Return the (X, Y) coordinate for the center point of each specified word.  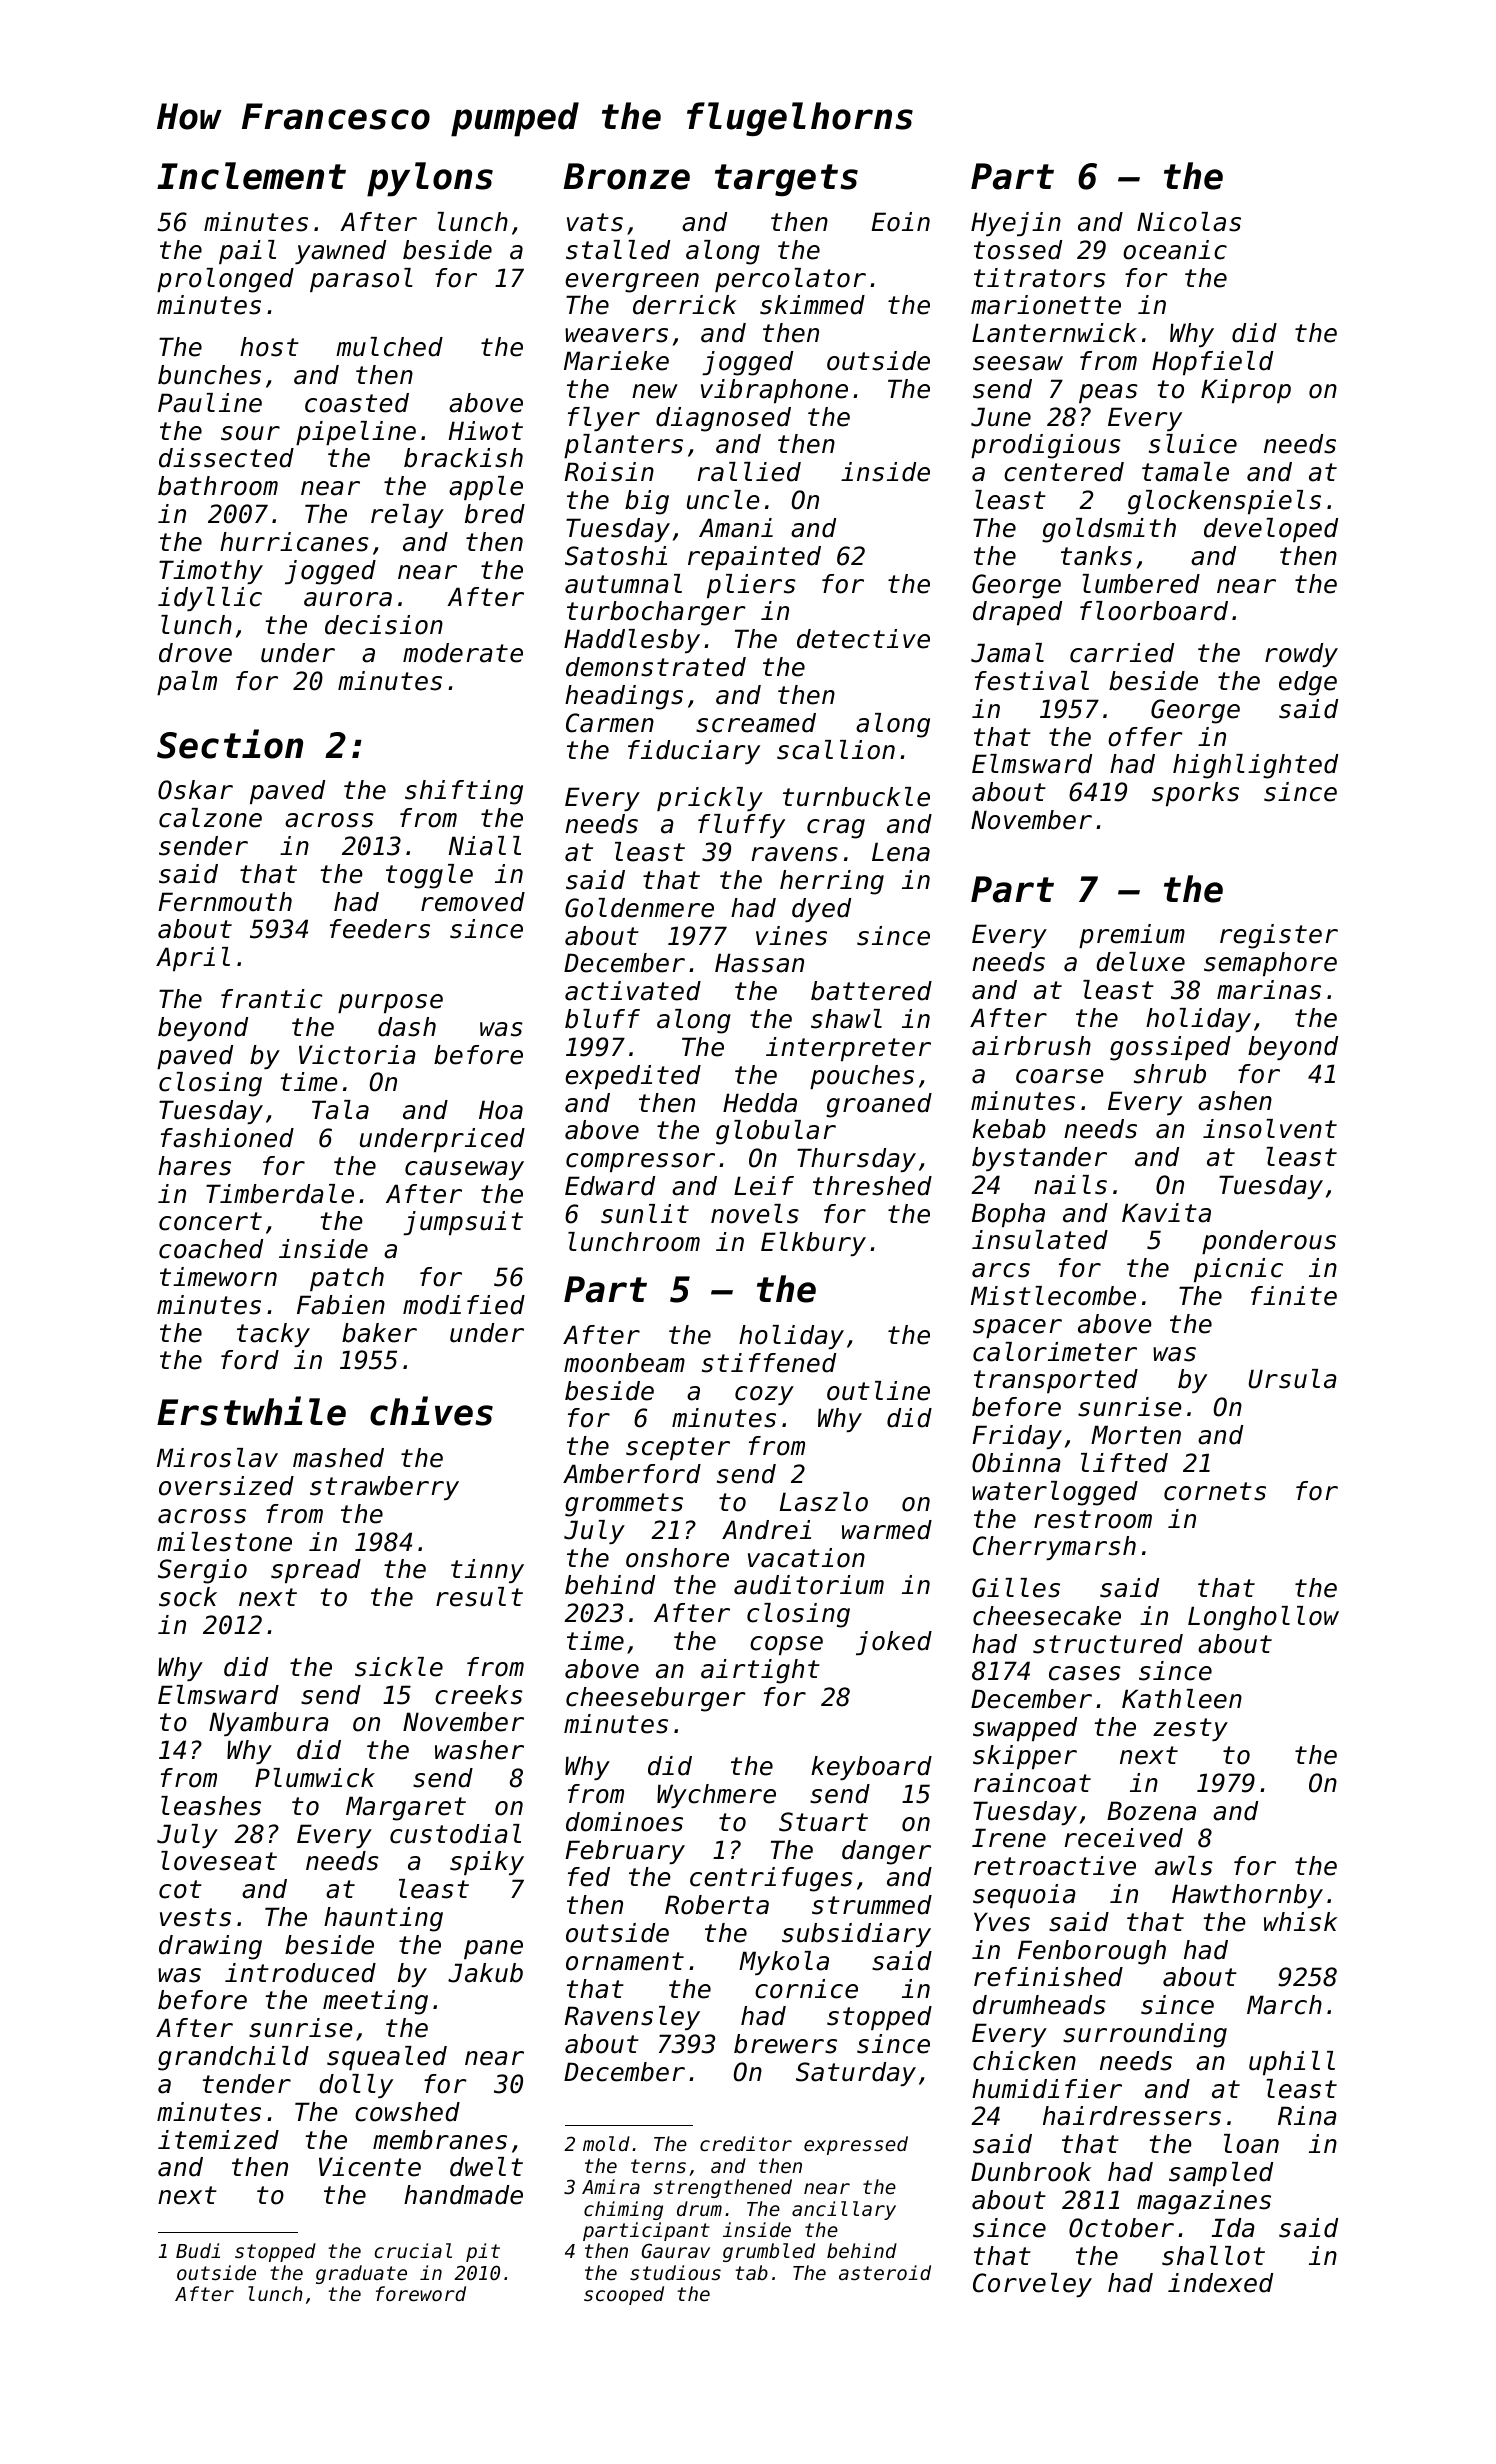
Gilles (1016, 1588)
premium (1132, 936)
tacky (273, 1335)
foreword (421, 2293)
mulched (389, 347)
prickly (710, 799)
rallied (749, 472)
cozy (764, 1395)
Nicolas (1189, 222)
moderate (463, 653)
